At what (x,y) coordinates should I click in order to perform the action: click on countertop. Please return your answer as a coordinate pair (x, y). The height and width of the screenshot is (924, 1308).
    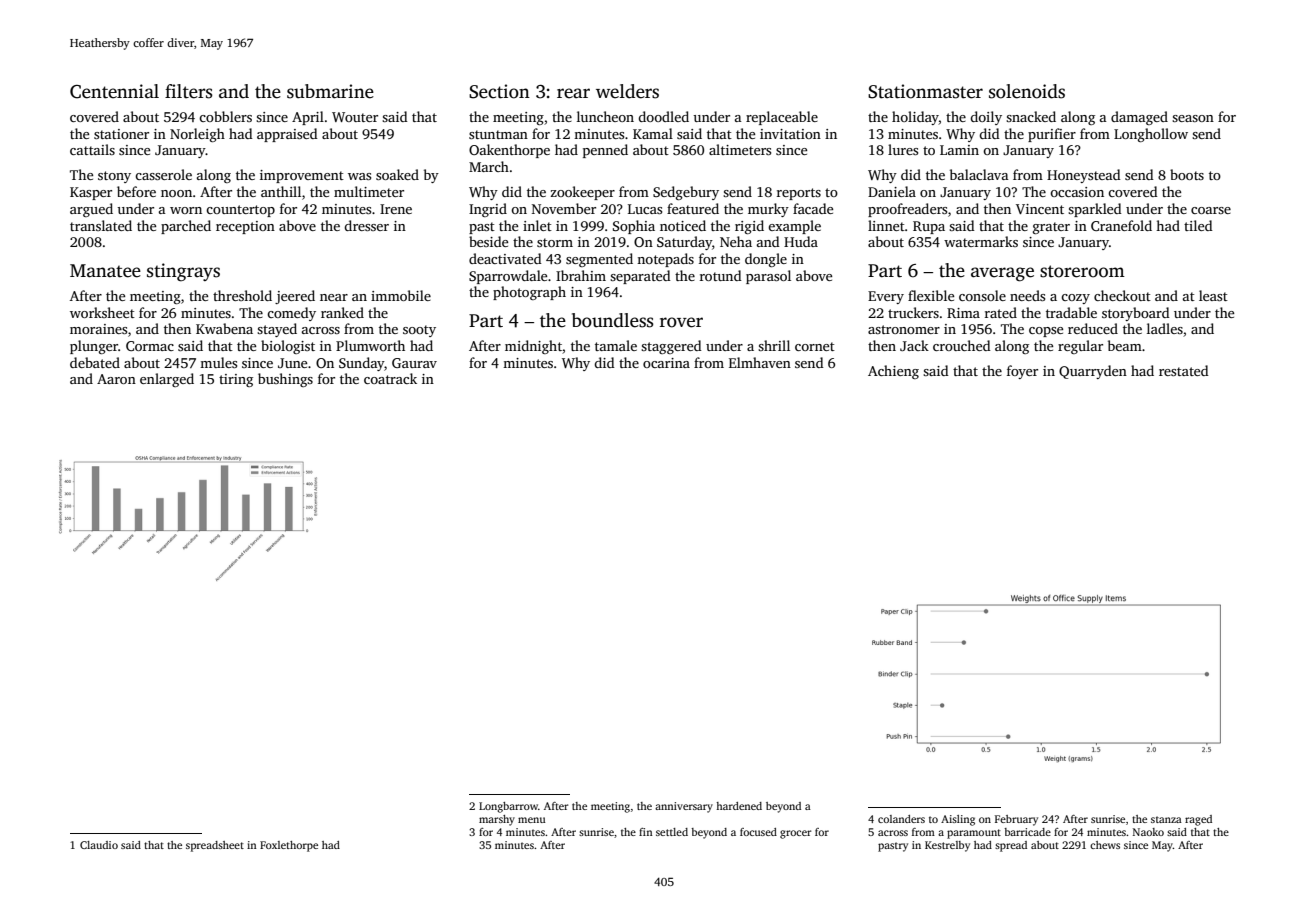
    Looking at the image, I should click on (240, 211).
